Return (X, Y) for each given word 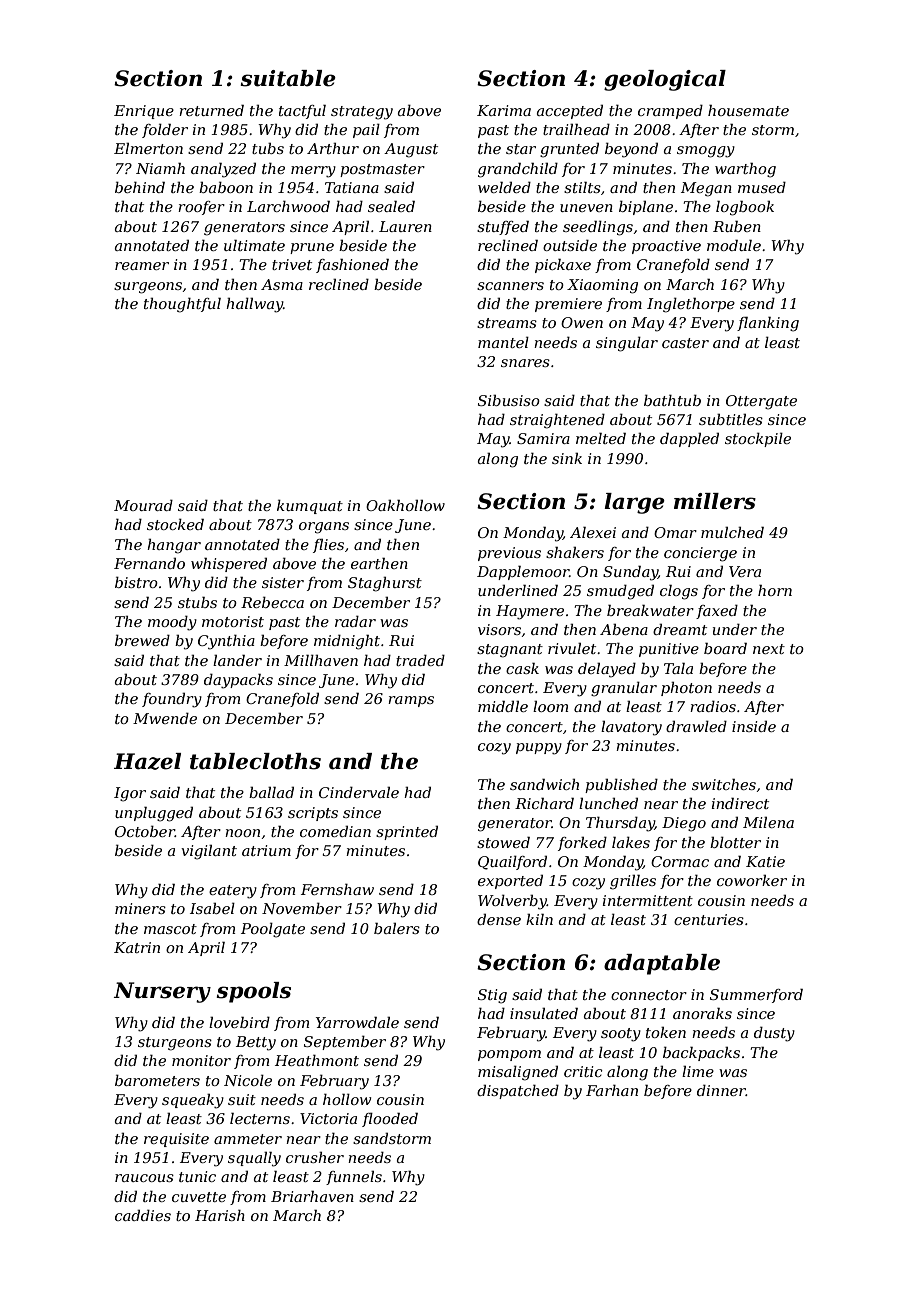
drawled (696, 726)
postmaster (382, 170)
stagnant (510, 651)
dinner (721, 1090)
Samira (543, 438)
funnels (354, 1178)
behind (140, 187)
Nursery (162, 992)
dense (499, 919)
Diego (684, 824)
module (734, 245)
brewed (142, 640)
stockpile (758, 440)
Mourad (143, 505)
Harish (220, 1215)
